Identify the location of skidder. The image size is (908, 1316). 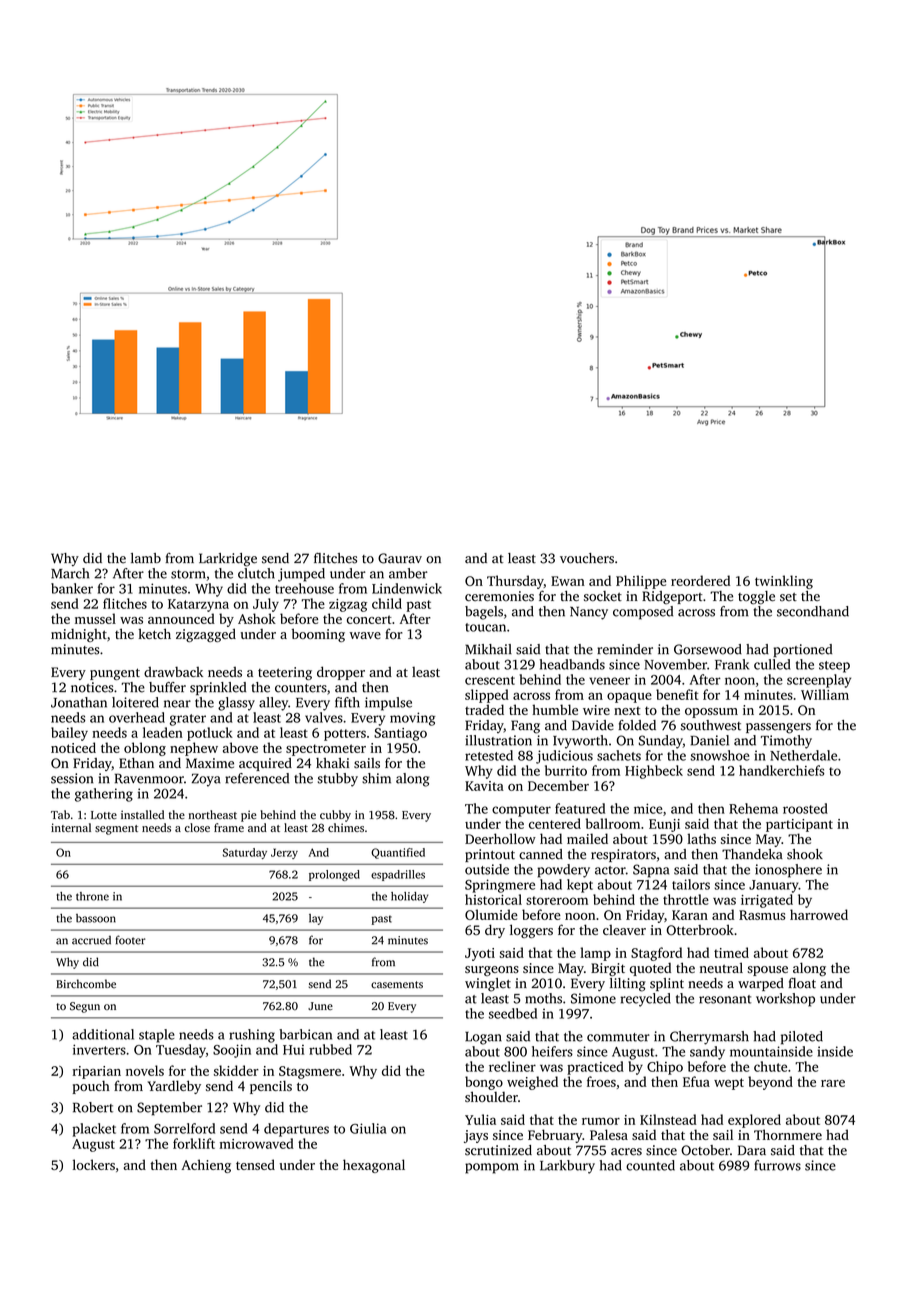
(236, 1070).
